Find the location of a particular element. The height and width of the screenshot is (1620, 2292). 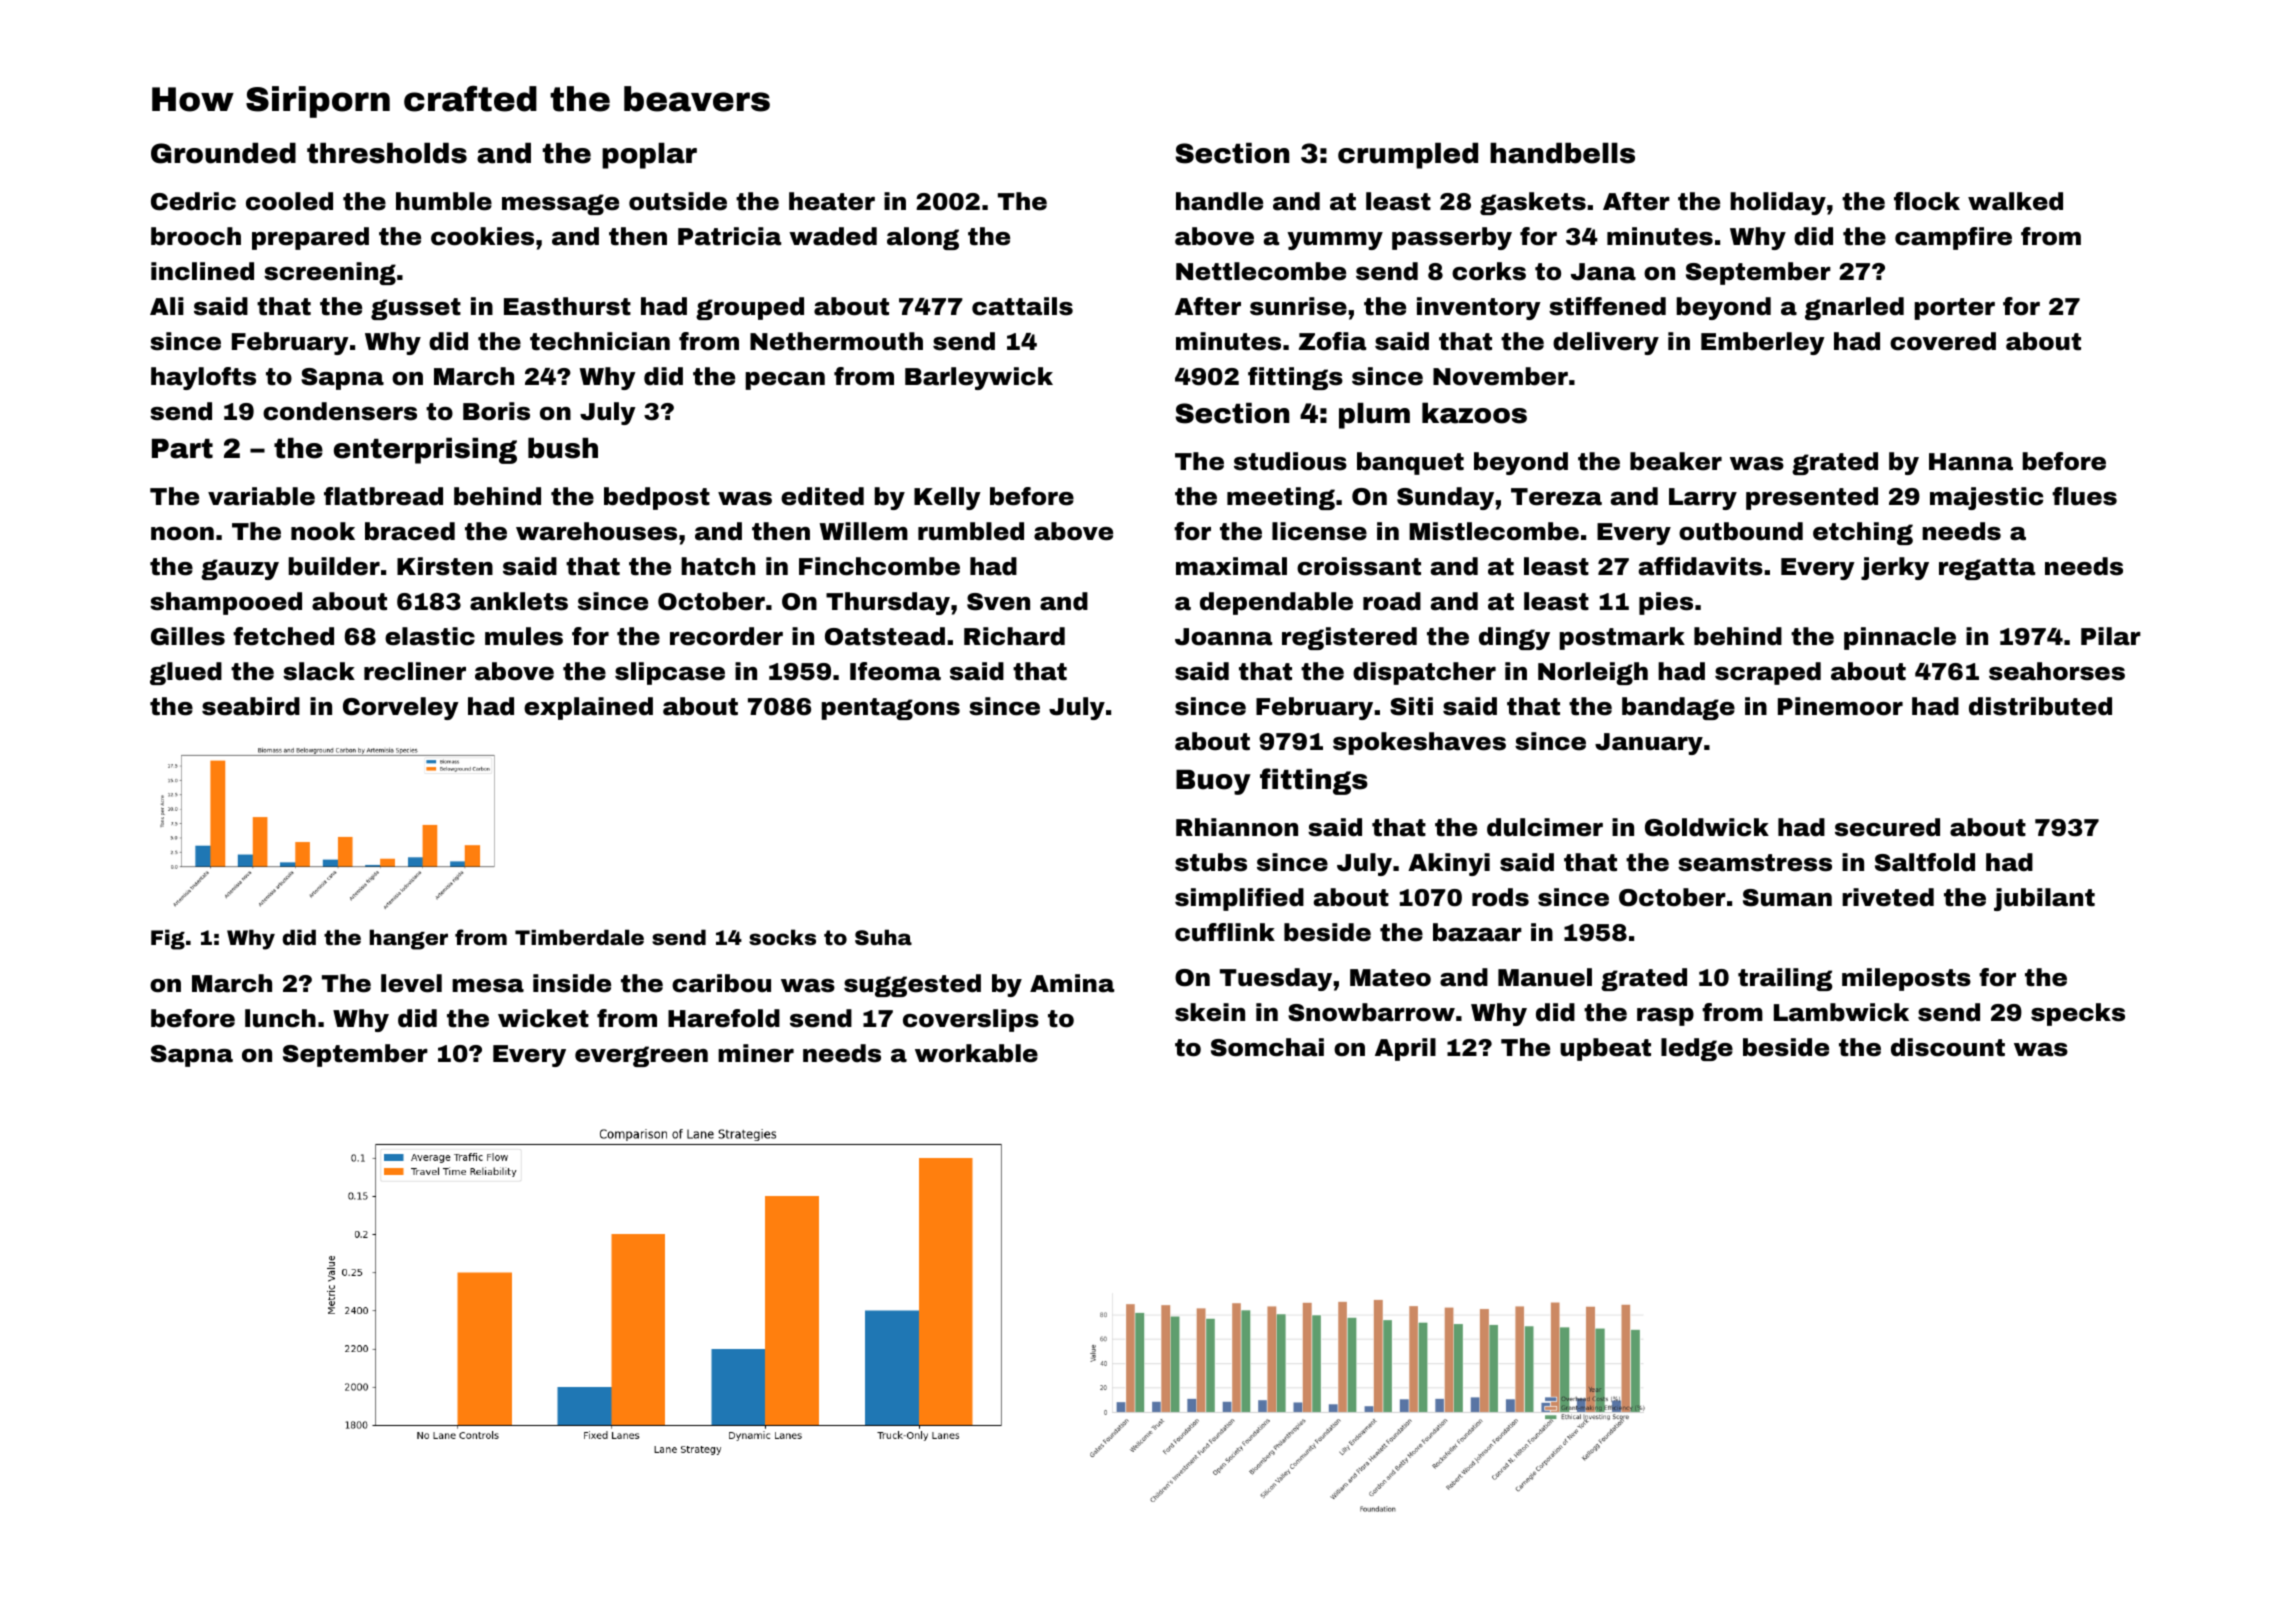

affidavits is located at coordinates (1701, 566).
